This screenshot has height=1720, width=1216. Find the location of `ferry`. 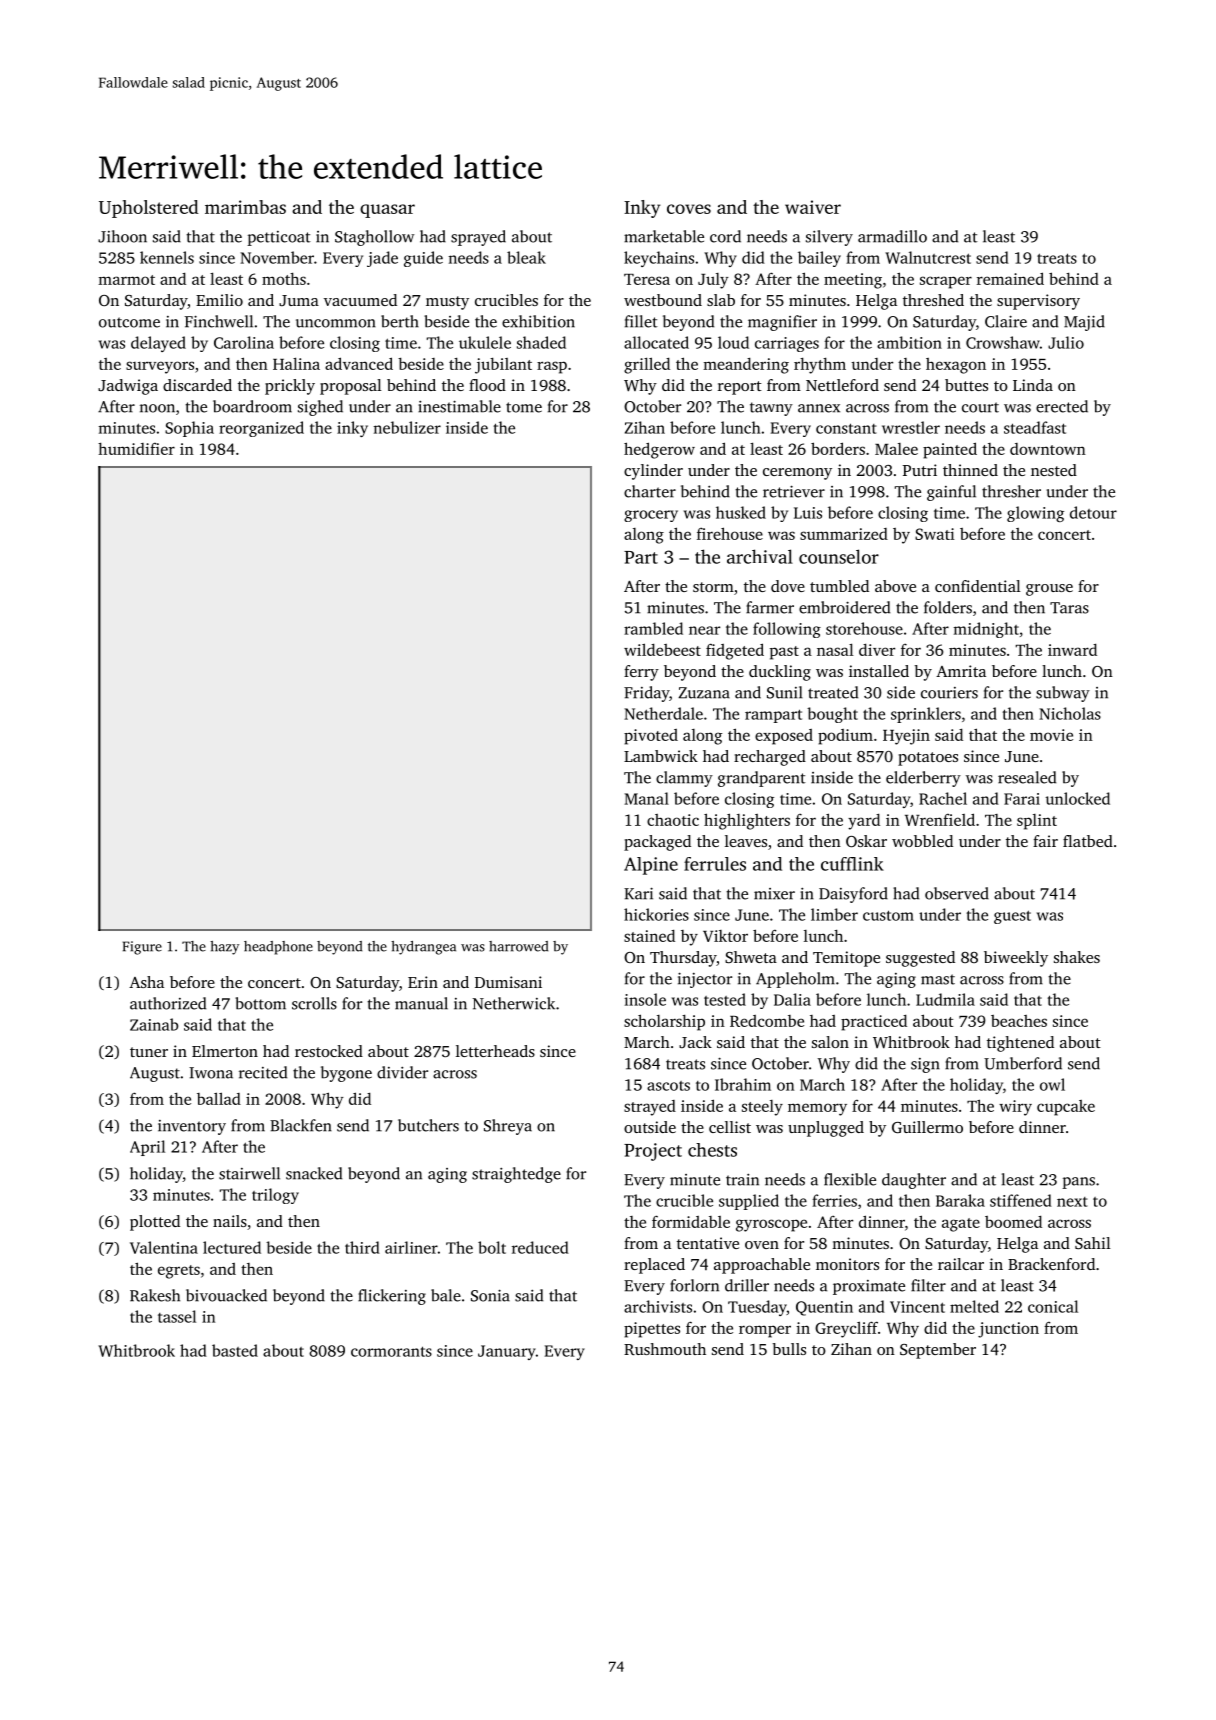

ferry is located at coordinates (641, 673).
